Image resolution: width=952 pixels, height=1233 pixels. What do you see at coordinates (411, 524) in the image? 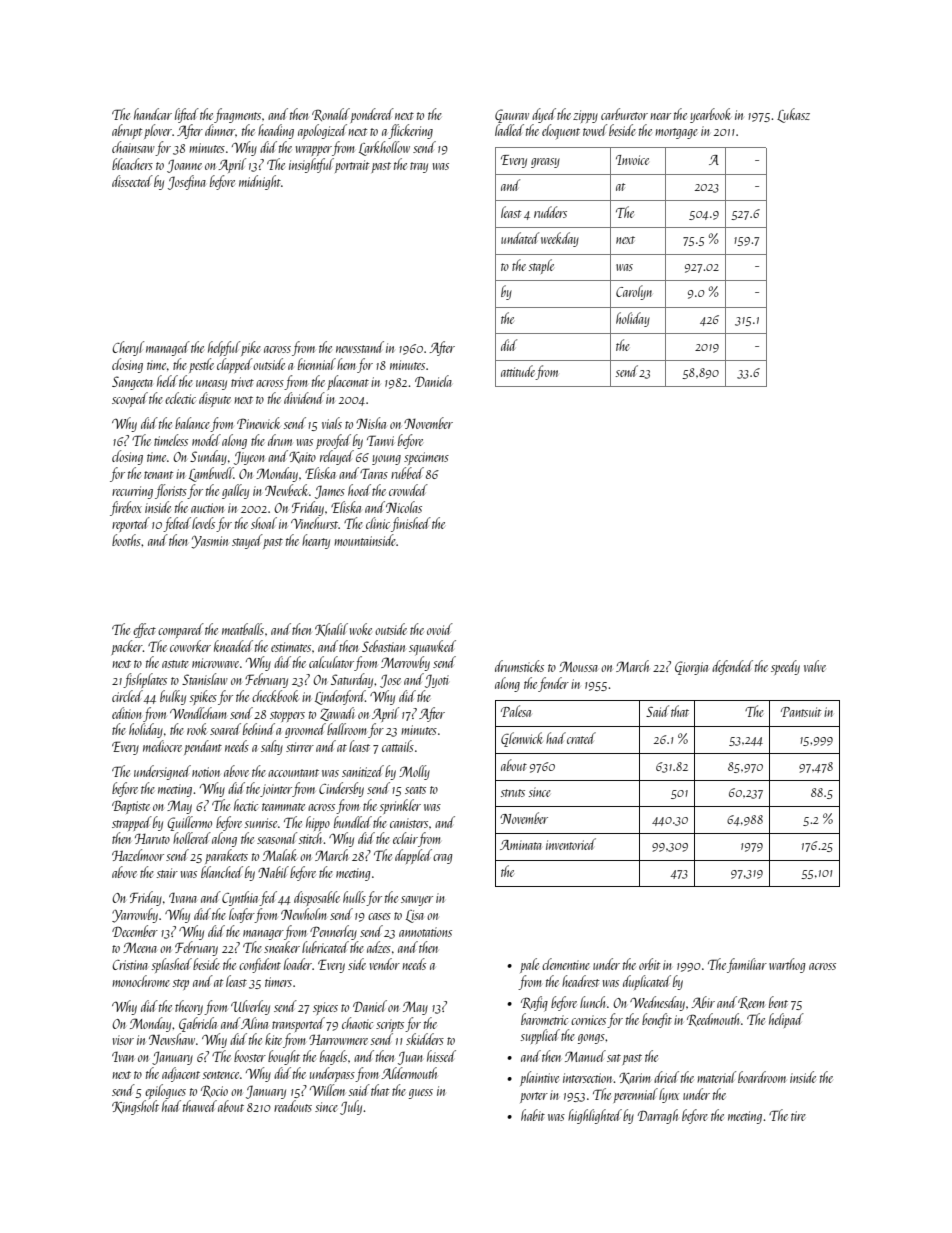
I see `finished` at bounding box center [411, 524].
